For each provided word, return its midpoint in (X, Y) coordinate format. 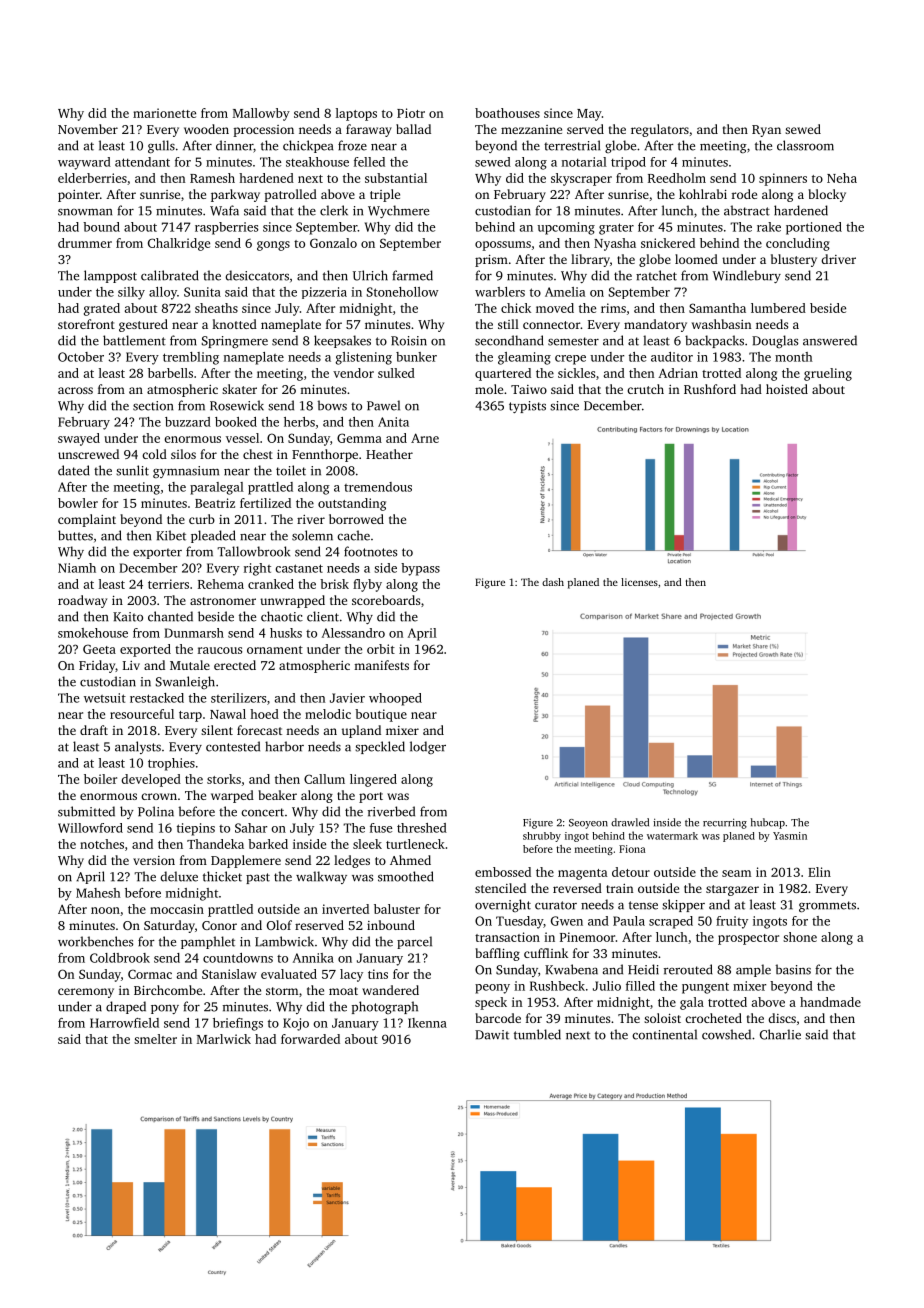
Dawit (492, 1035)
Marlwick (224, 1039)
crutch (645, 389)
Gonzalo (333, 243)
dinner (234, 145)
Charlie (780, 1034)
